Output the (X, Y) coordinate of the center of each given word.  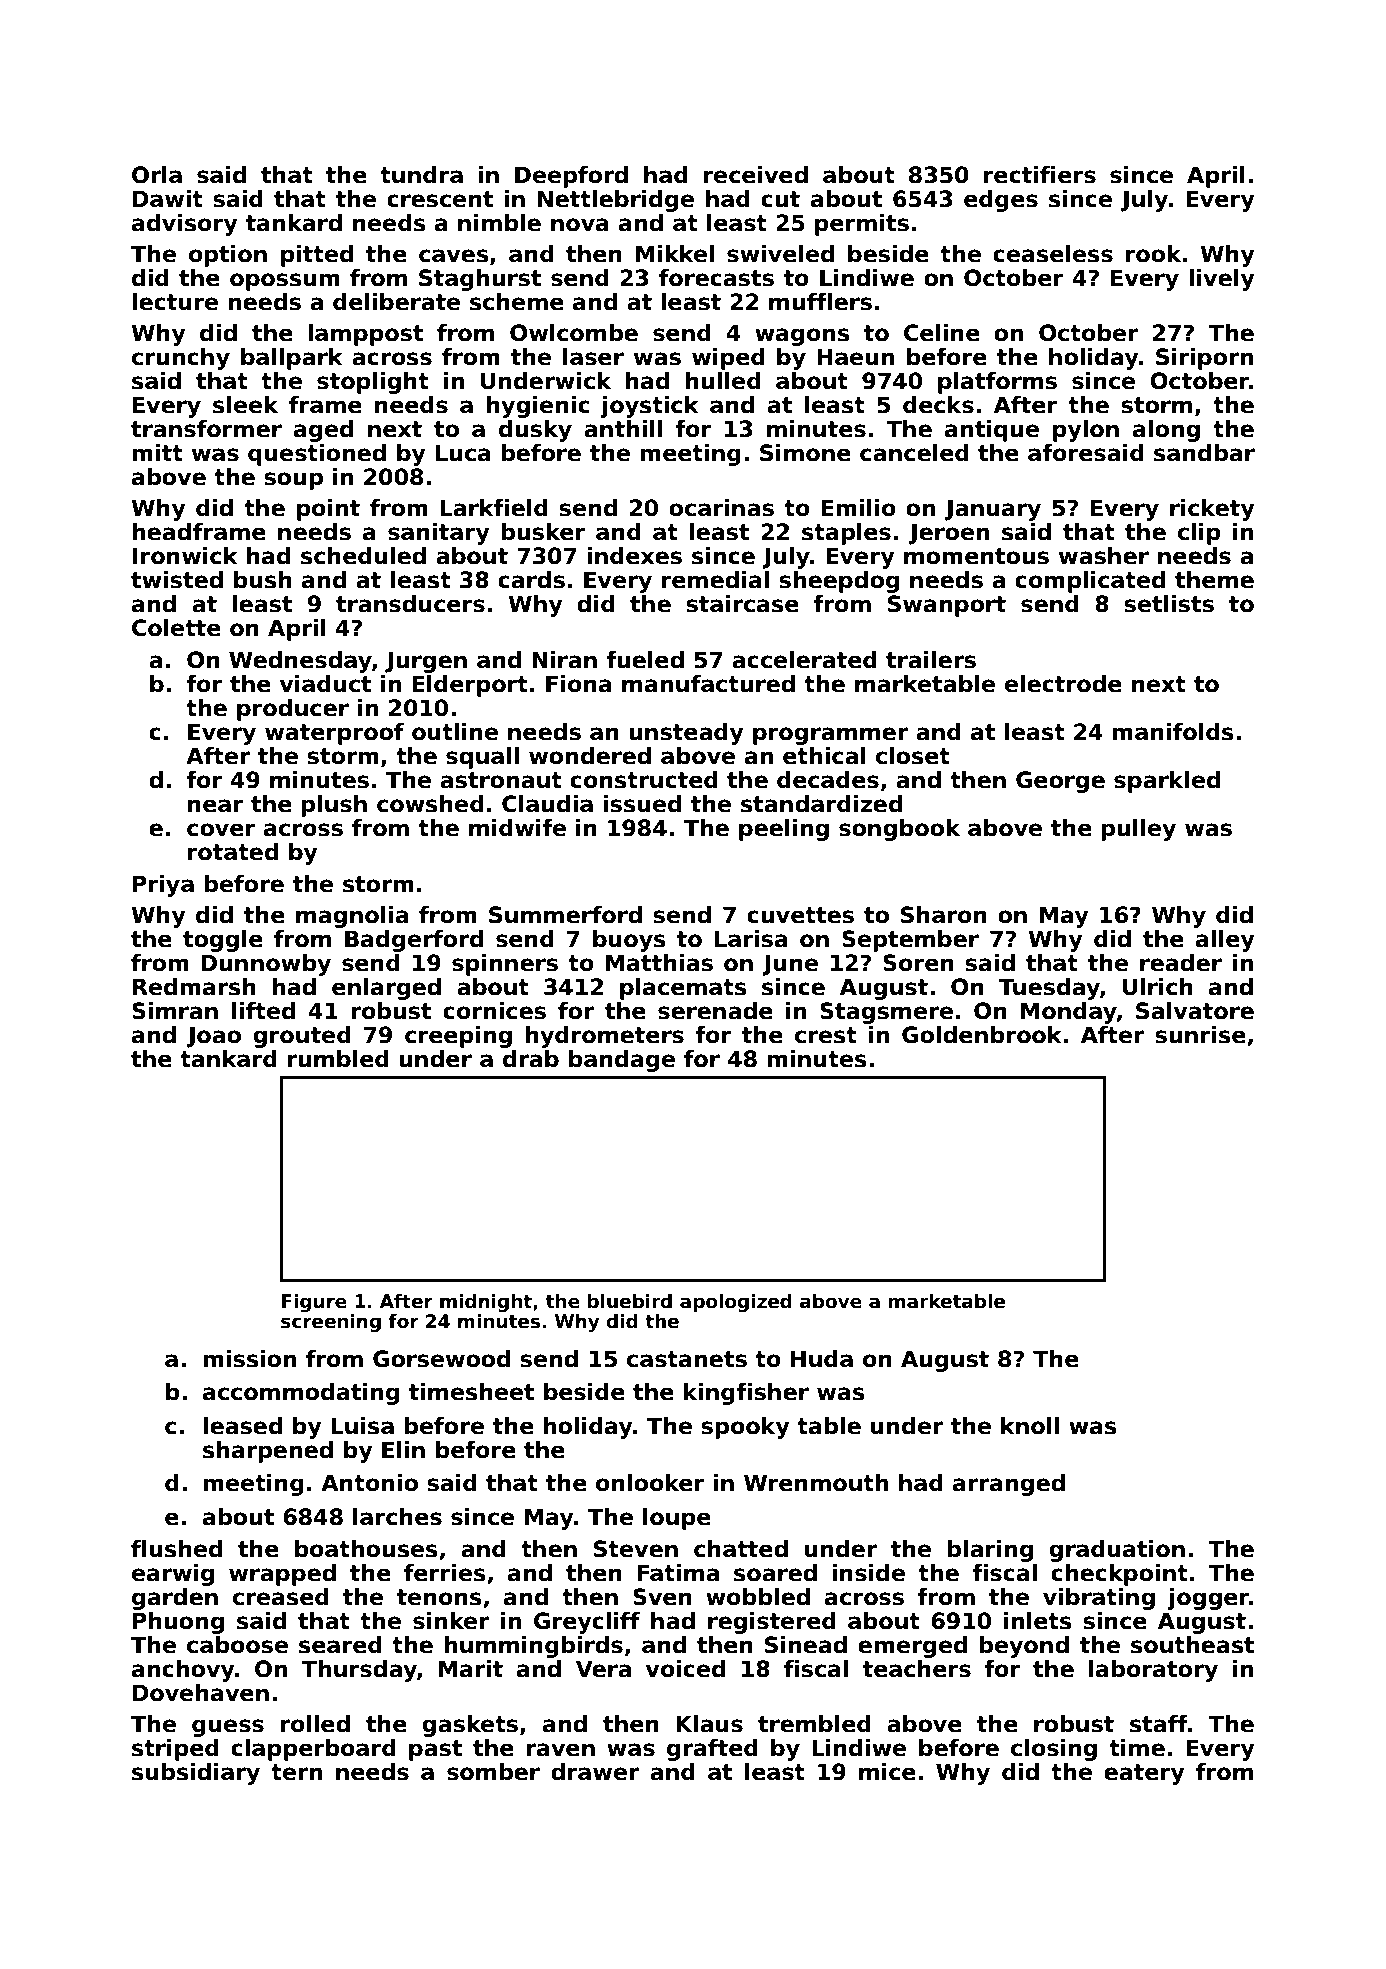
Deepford (571, 177)
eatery (1144, 1774)
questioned (317, 455)
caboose (237, 1645)
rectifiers (1040, 175)
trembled (814, 1724)
